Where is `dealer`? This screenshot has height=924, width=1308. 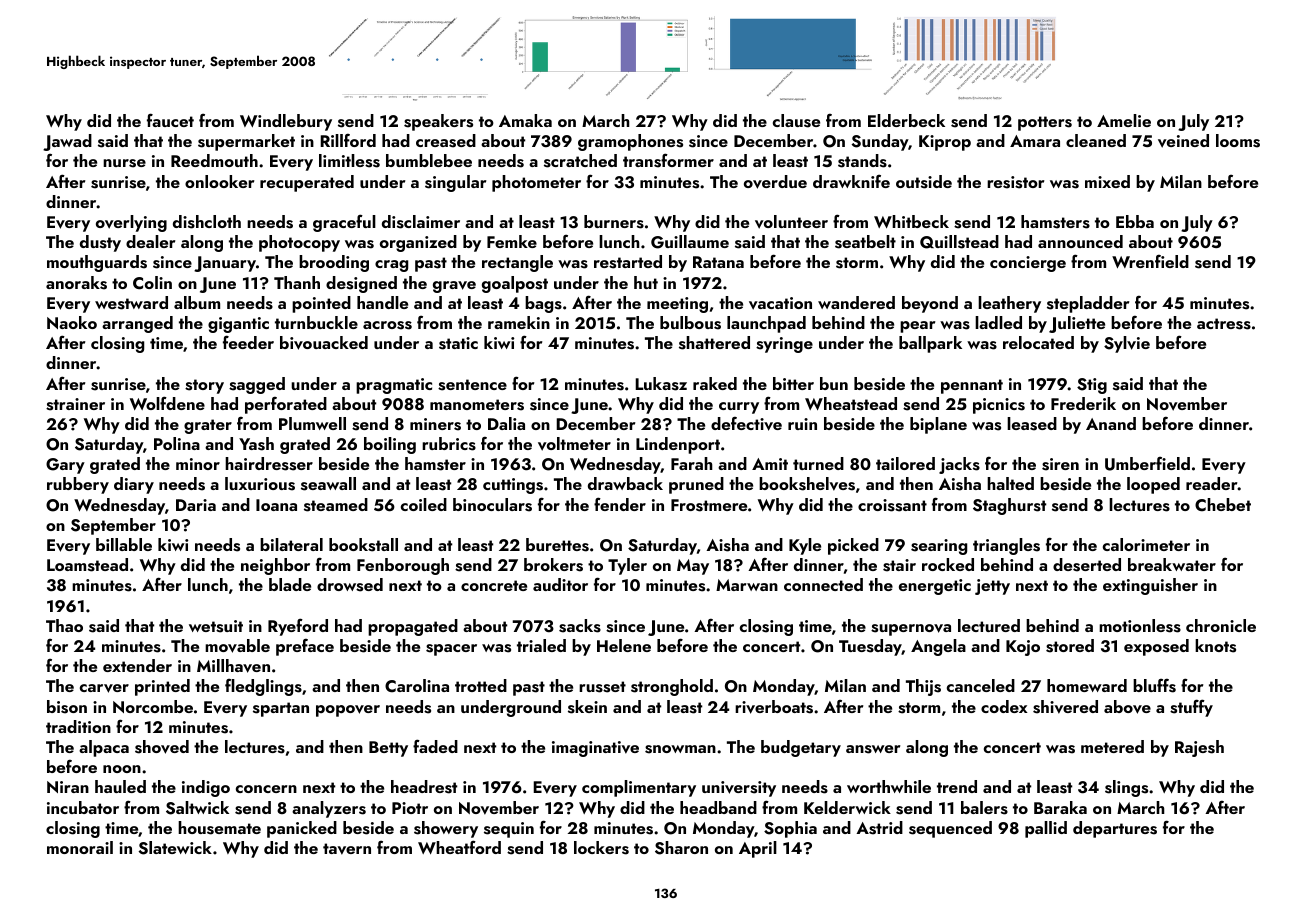 dealer is located at coordinates (150, 241).
